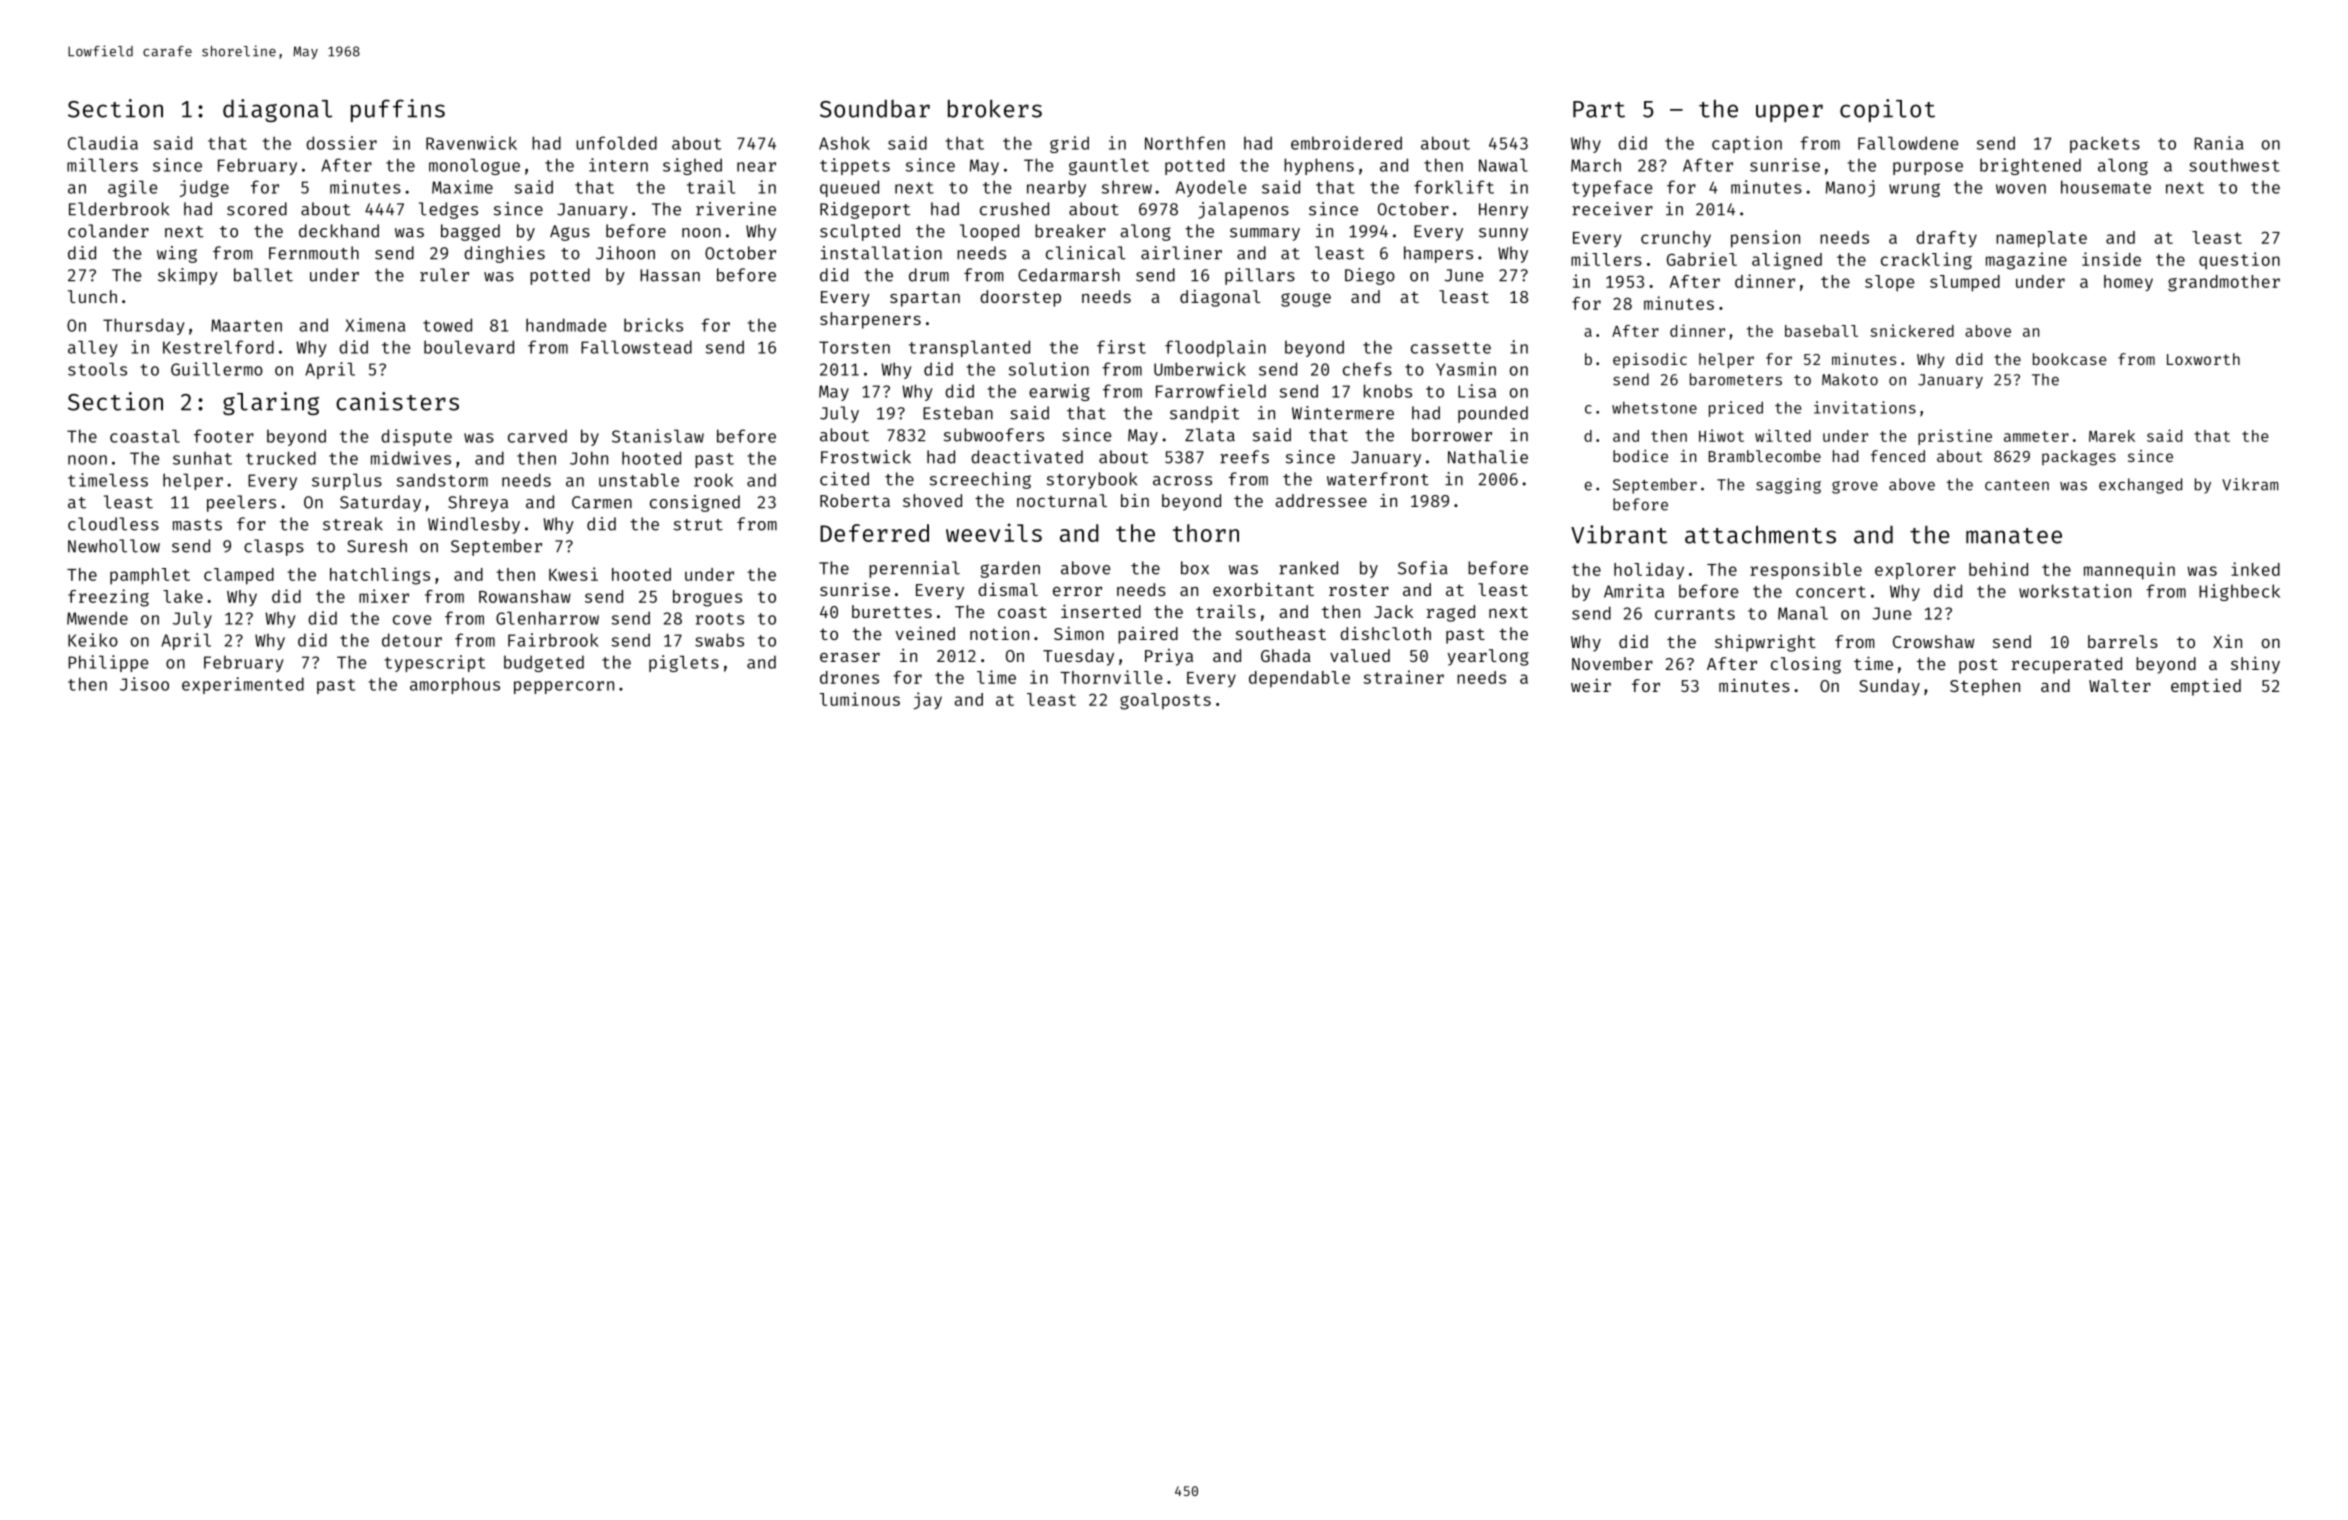  I want to click on brokers, so click(995, 108).
